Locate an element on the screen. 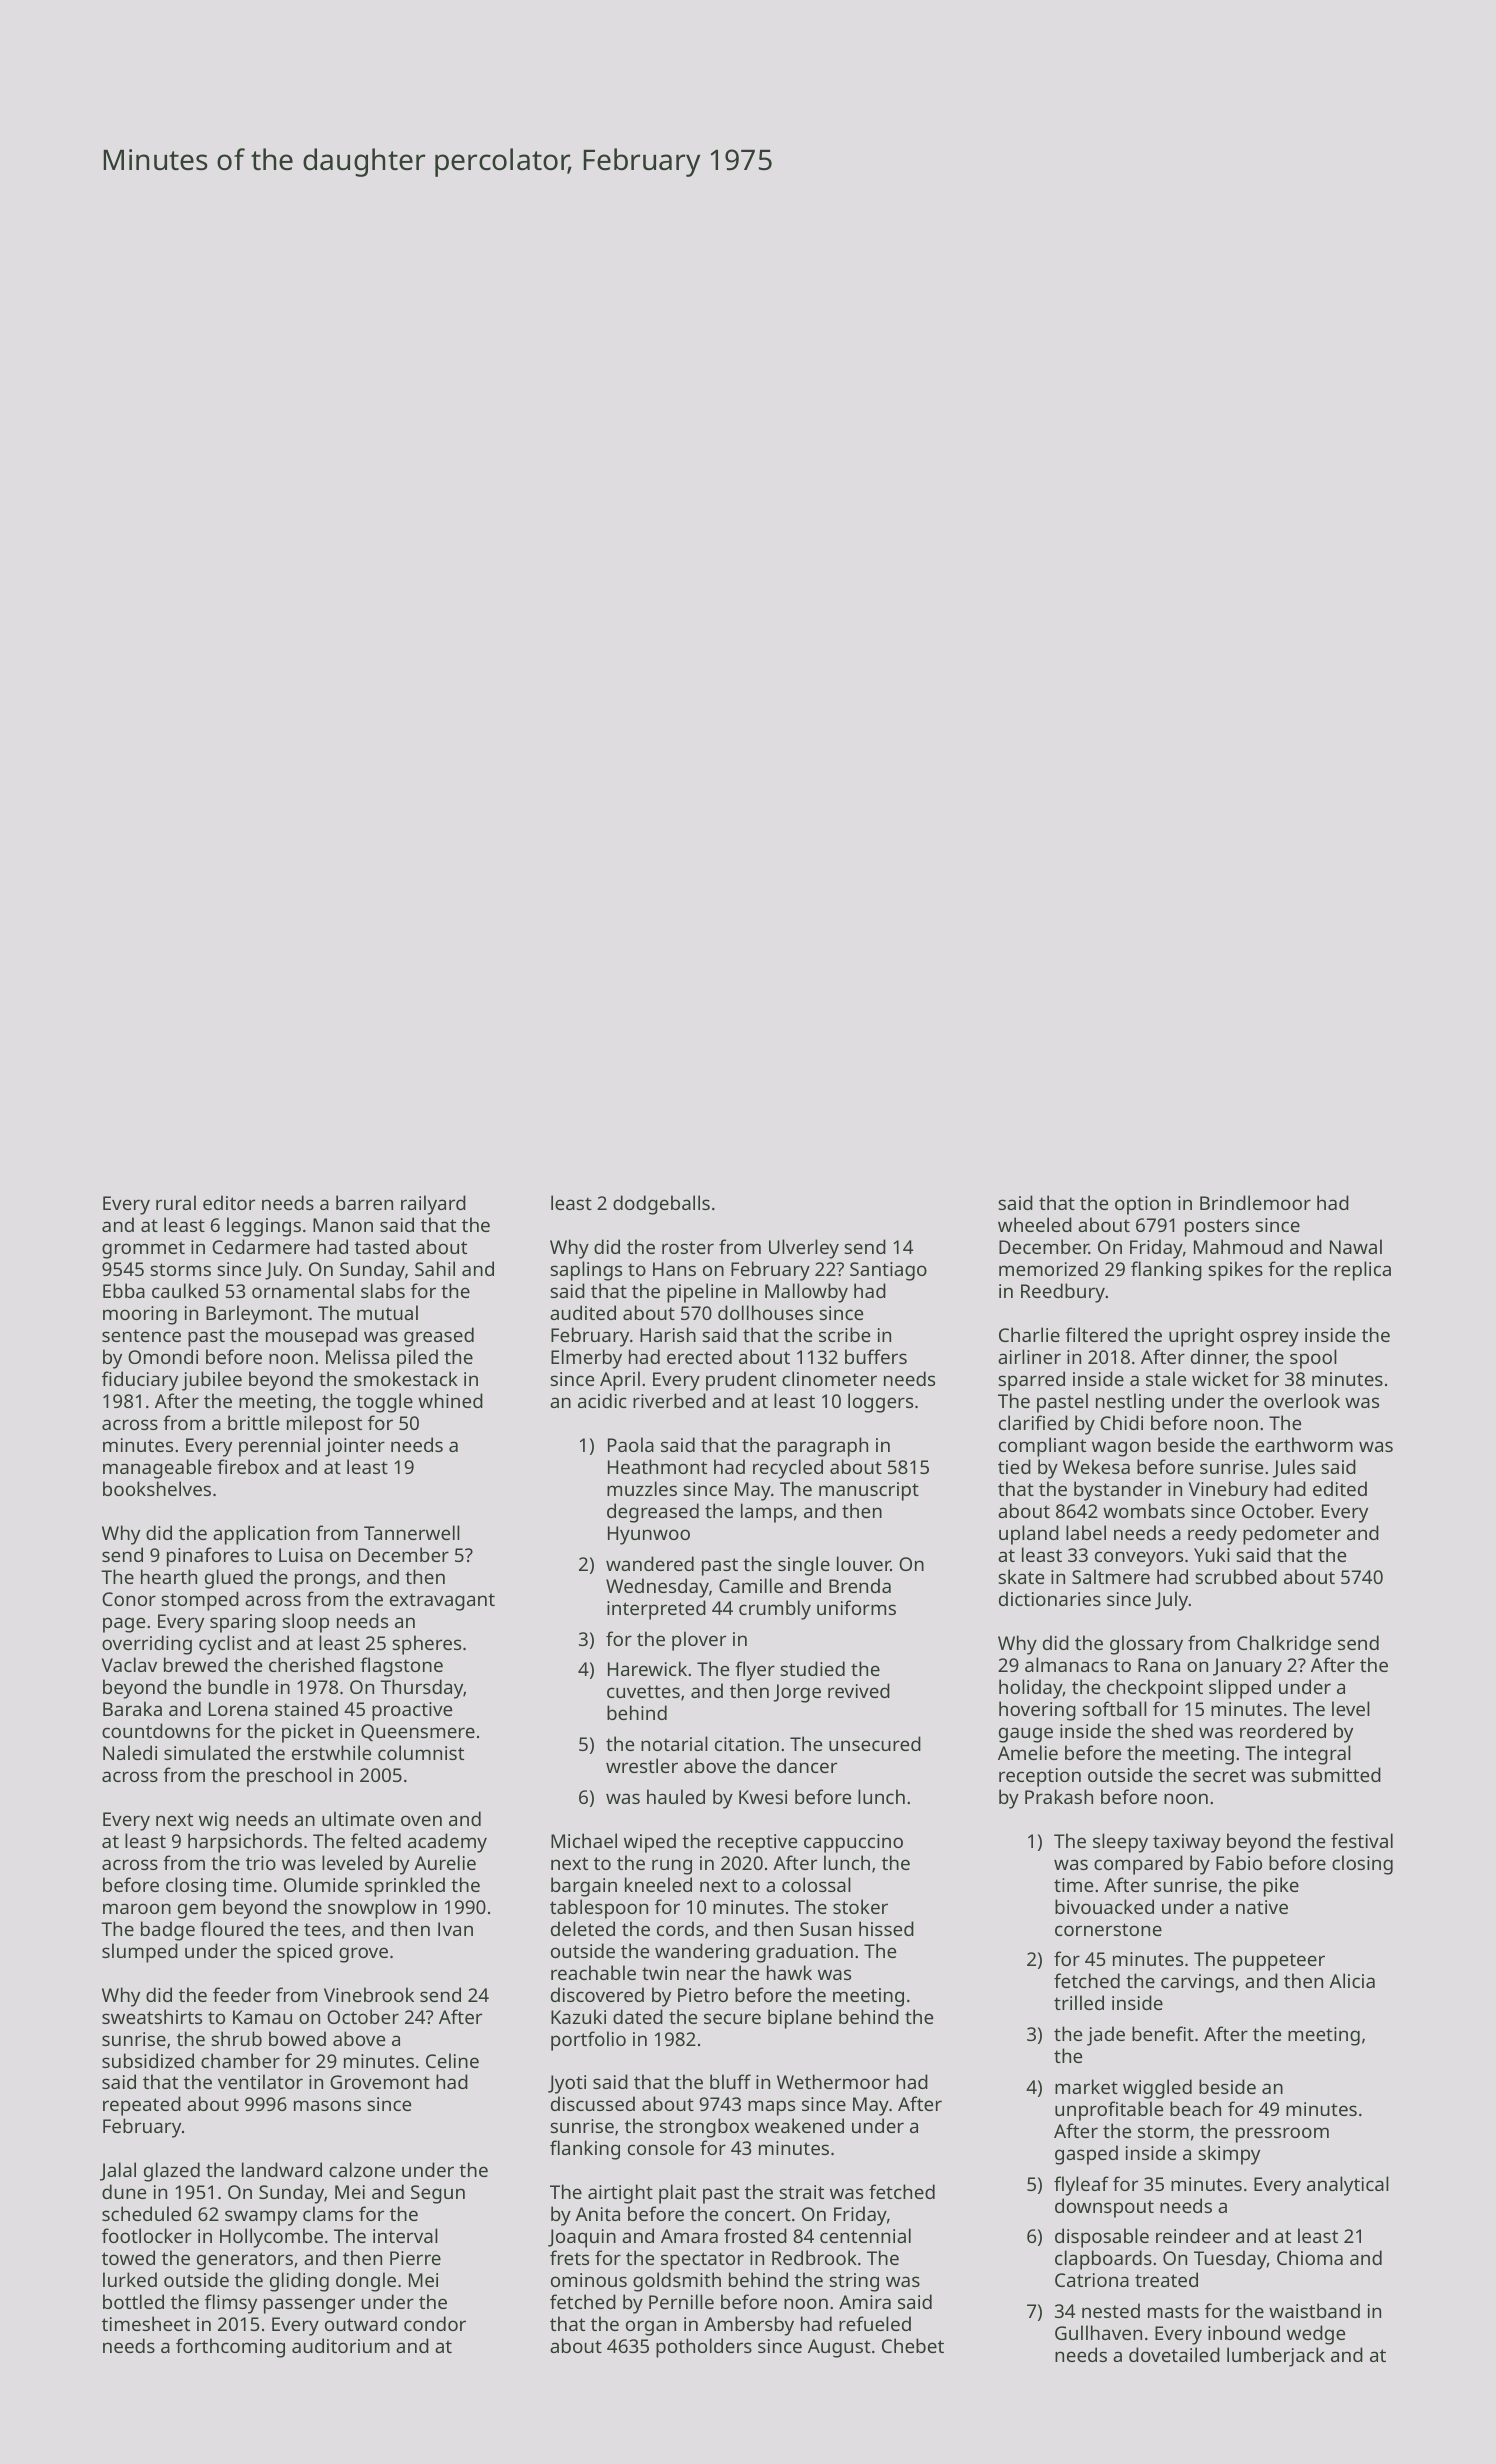 The image size is (1496, 2464). feeder is located at coordinates (242, 1994).
